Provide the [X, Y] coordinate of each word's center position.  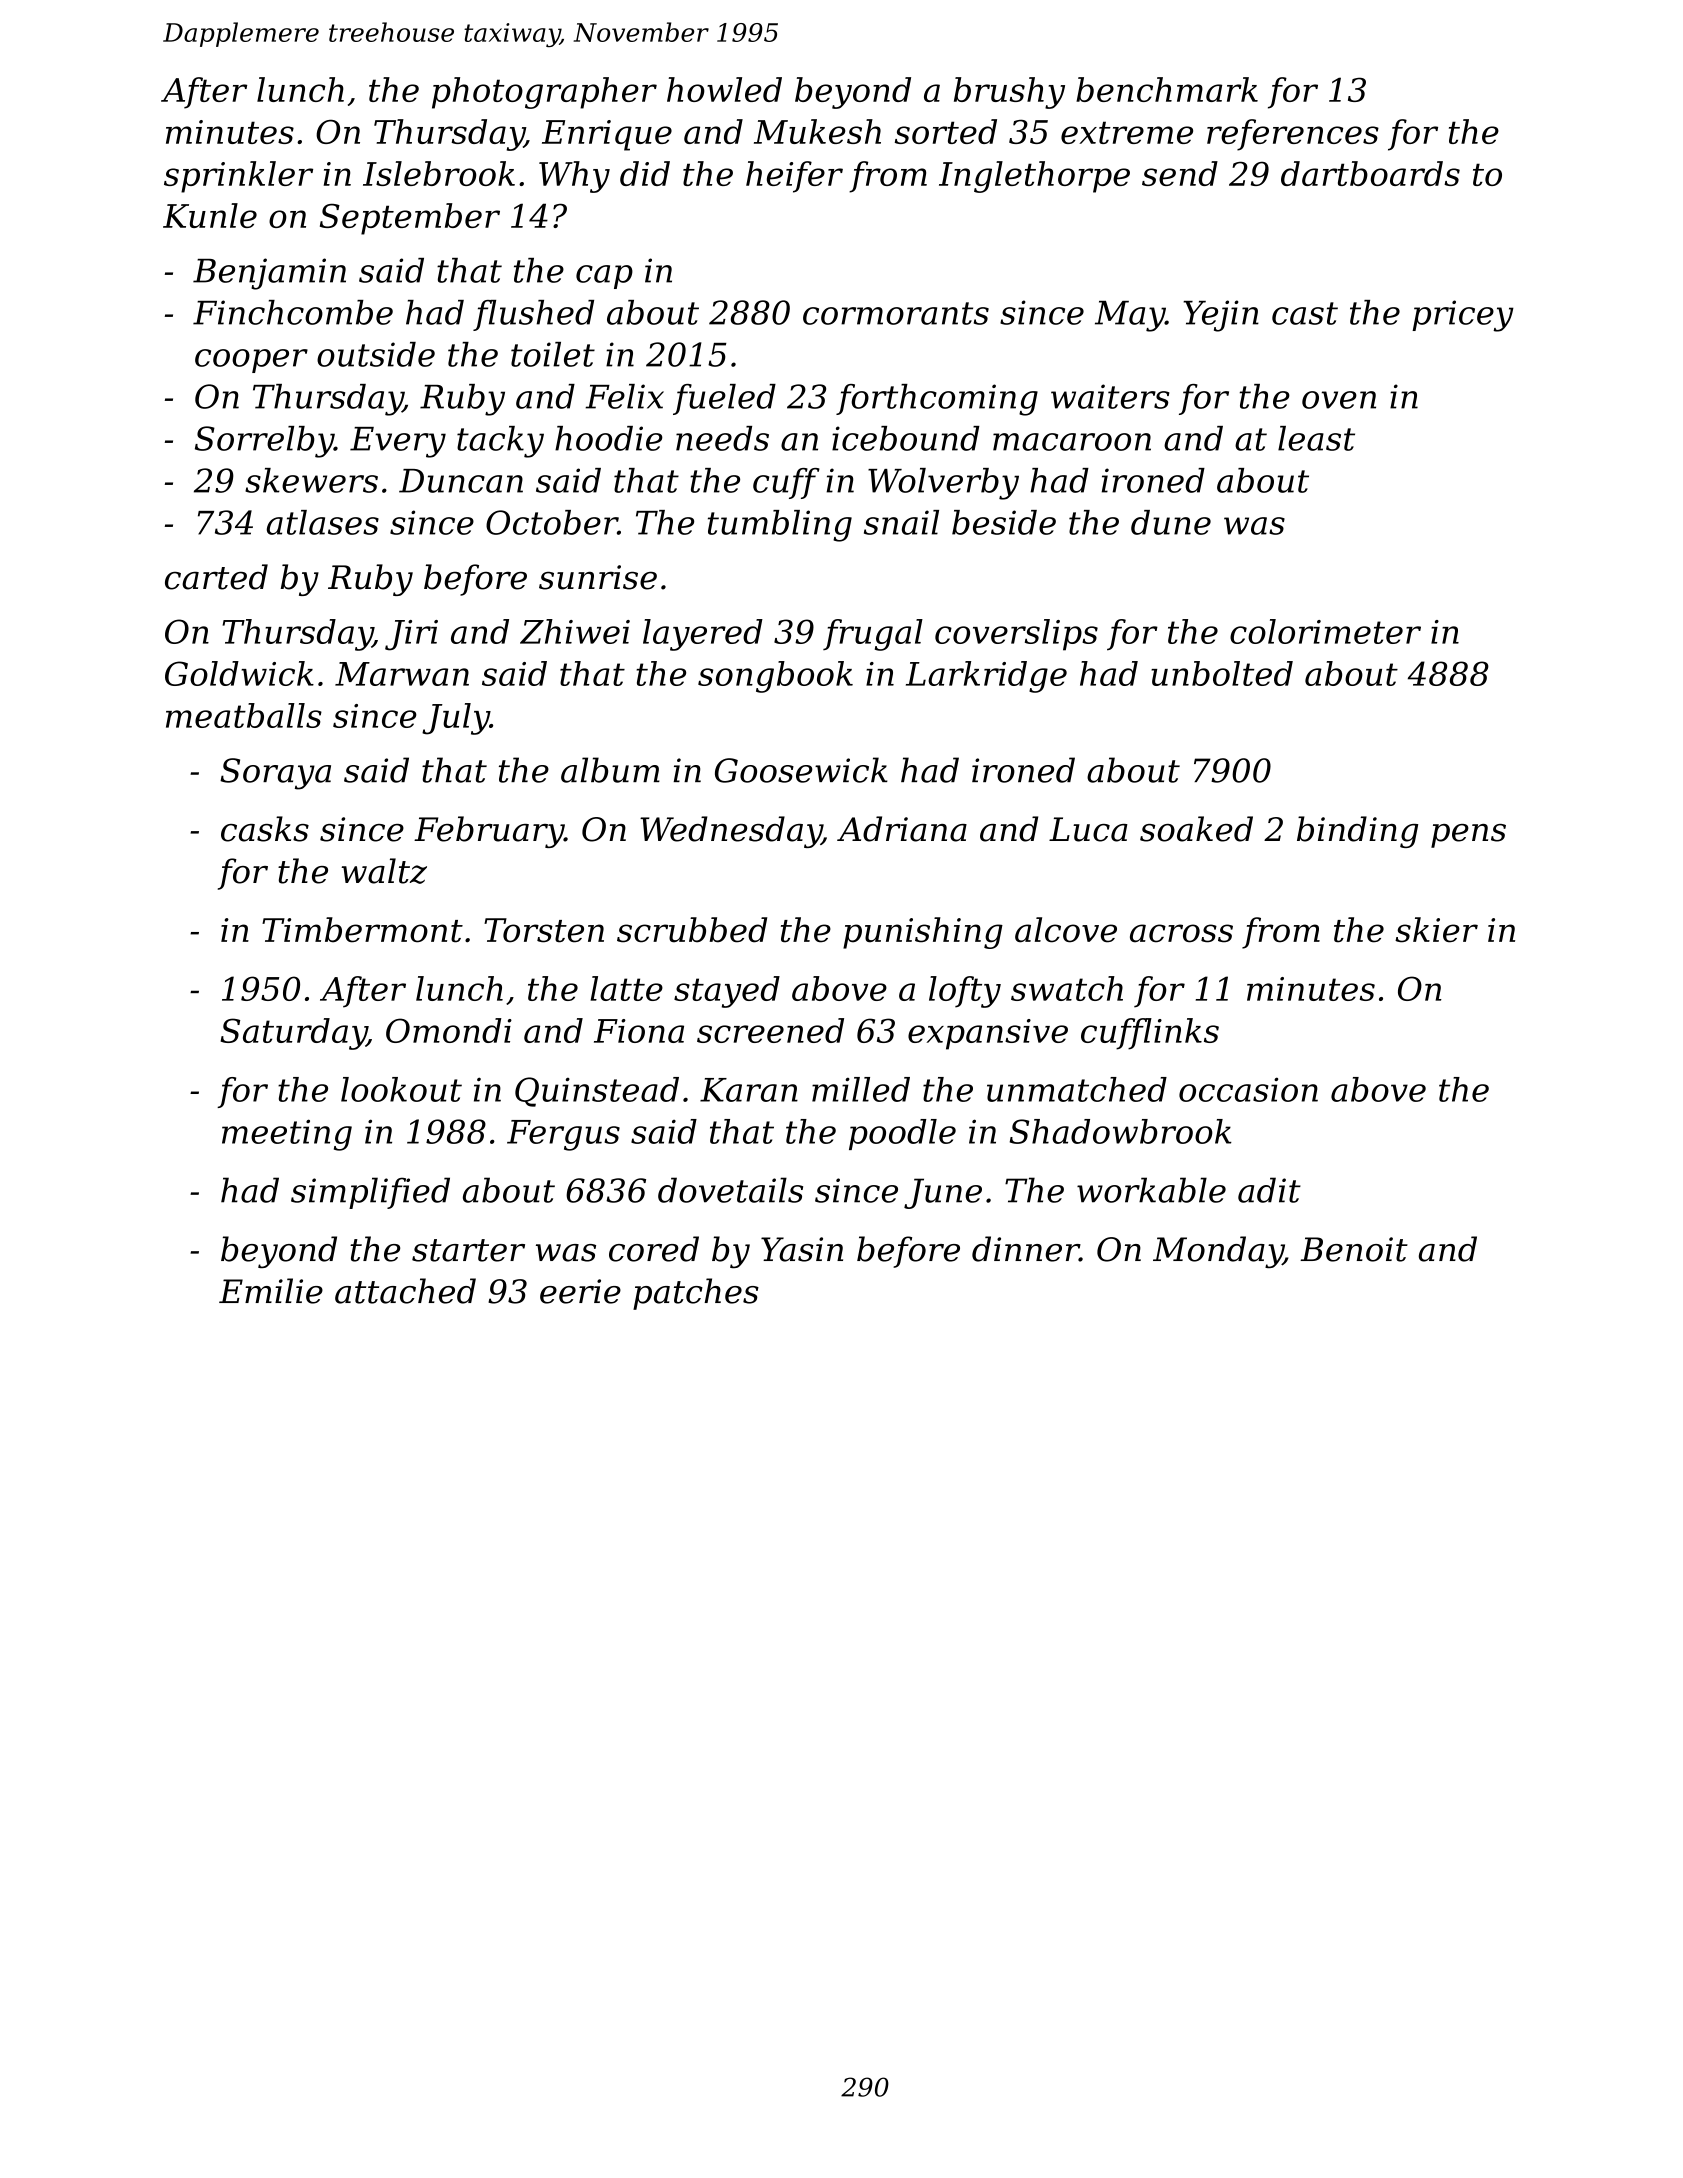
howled [724, 89]
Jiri [411, 635]
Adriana [902, 829]
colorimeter [1325, 631]
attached [405, 1291]
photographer [544, 93]
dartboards [1370, 173]
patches [696, 1294]
